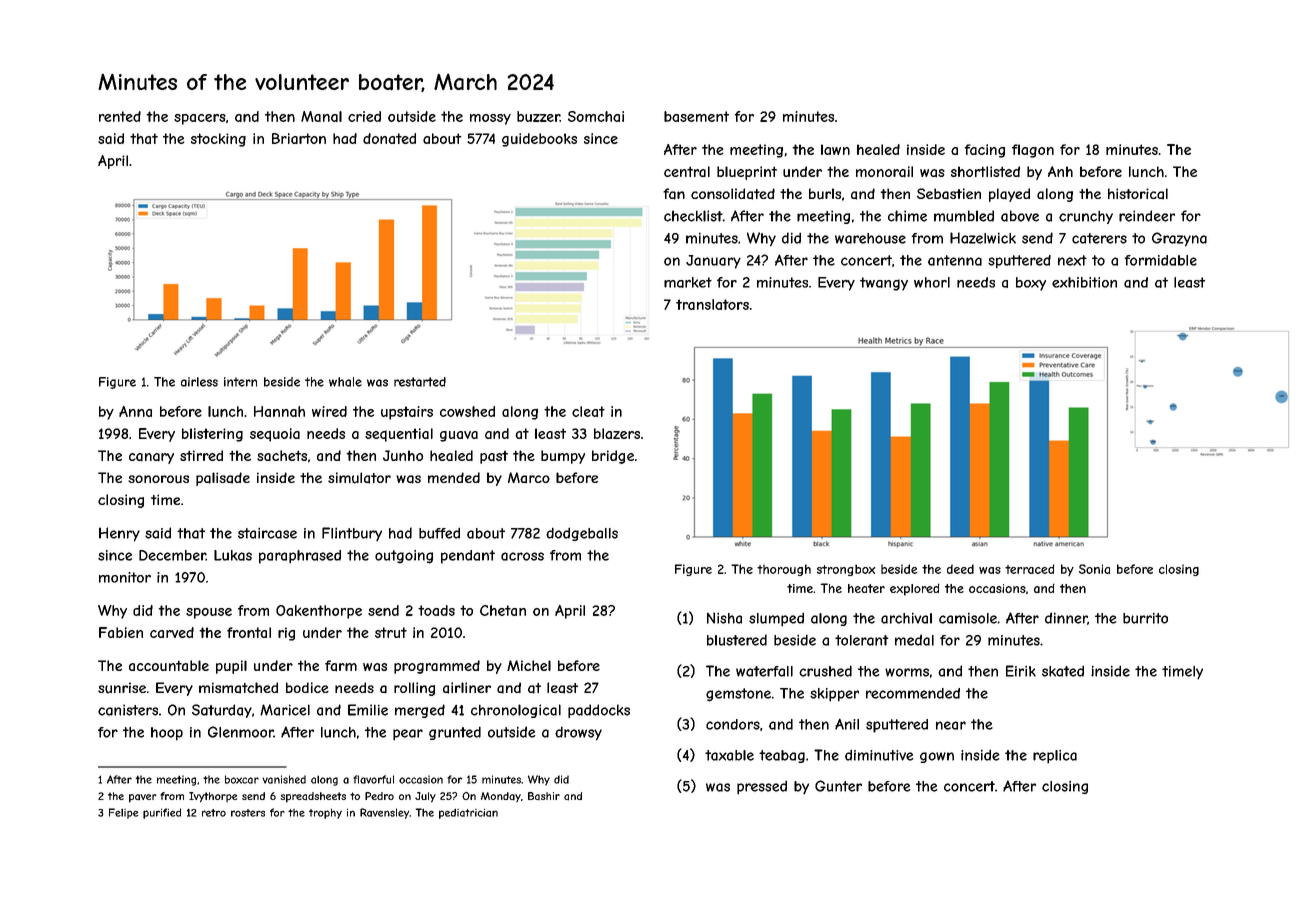 This page has width=1308, height=924. Describe the element at coordinates (1094, 569) in the page. I see `Sonia` at that location.
